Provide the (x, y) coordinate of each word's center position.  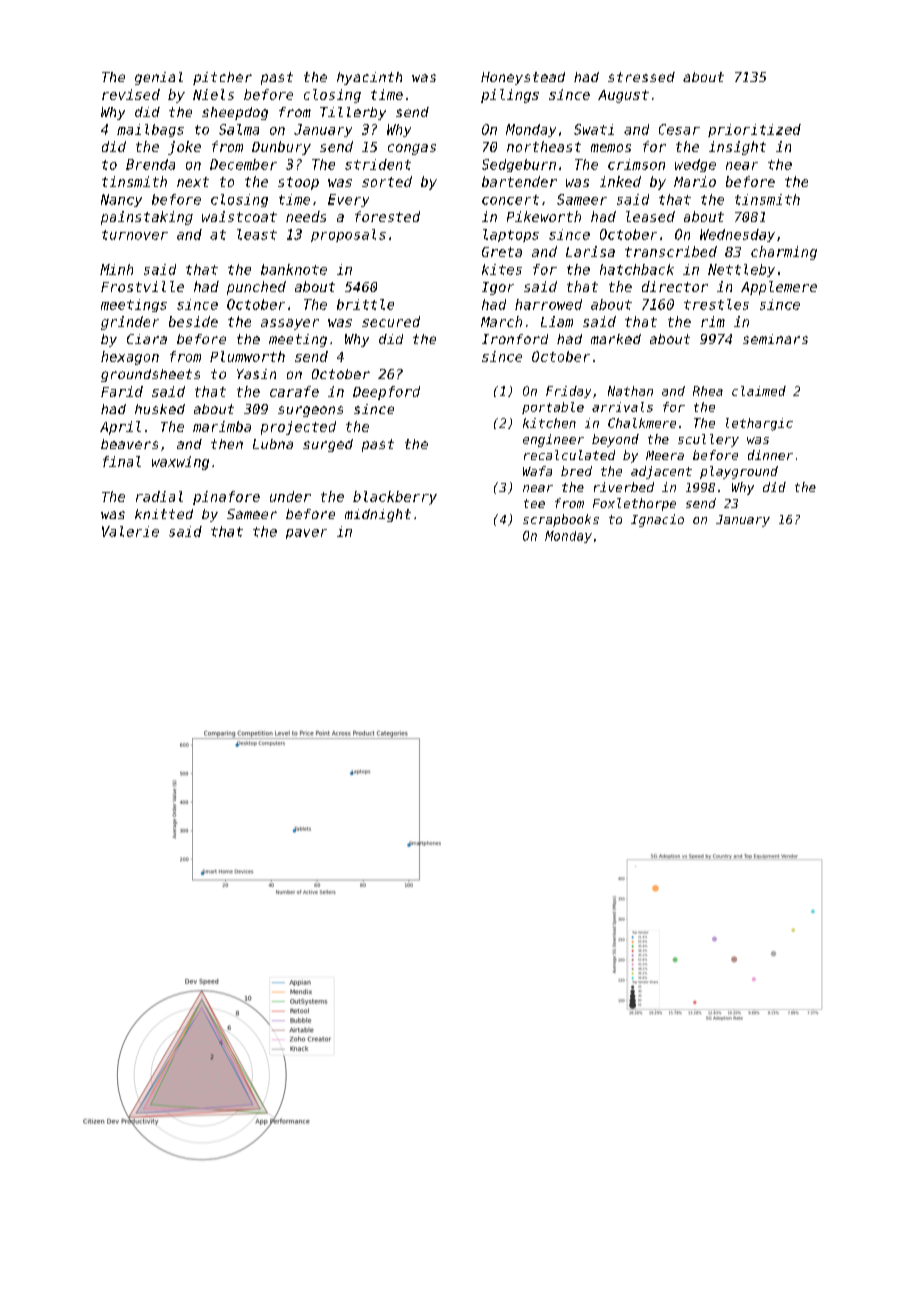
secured (391, 321)
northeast (544, 146)
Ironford (515, 339)
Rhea (708, 391)
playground (739, 472)
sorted (387, 181)
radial (159, 496)
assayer (290, 324)
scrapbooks (561, 520)
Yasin (256, 374)
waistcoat (239, 216)
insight (737, 148)
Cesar (679, 129)
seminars (775, 339)
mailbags (150, 130)
